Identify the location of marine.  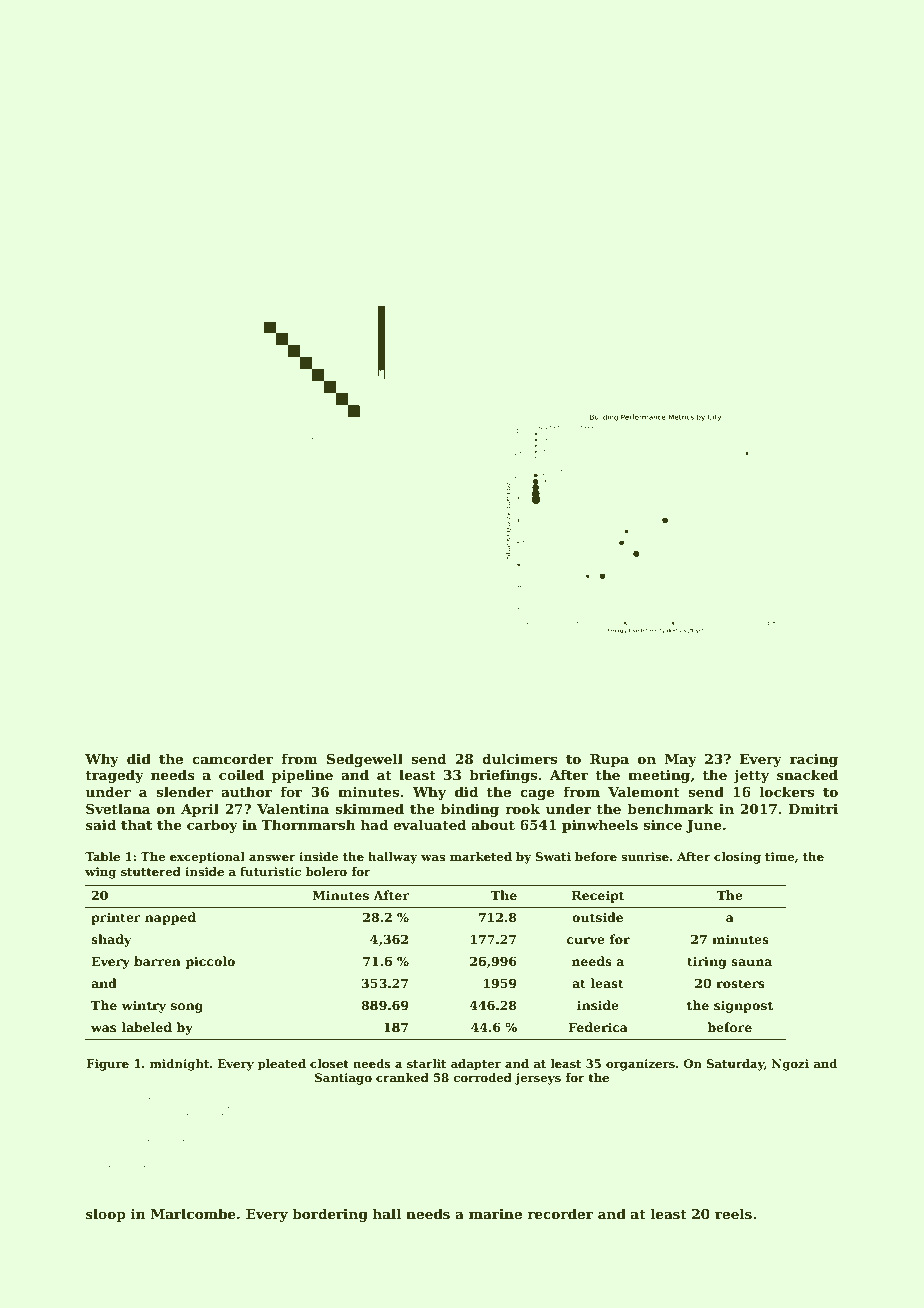
(495, 1214).
